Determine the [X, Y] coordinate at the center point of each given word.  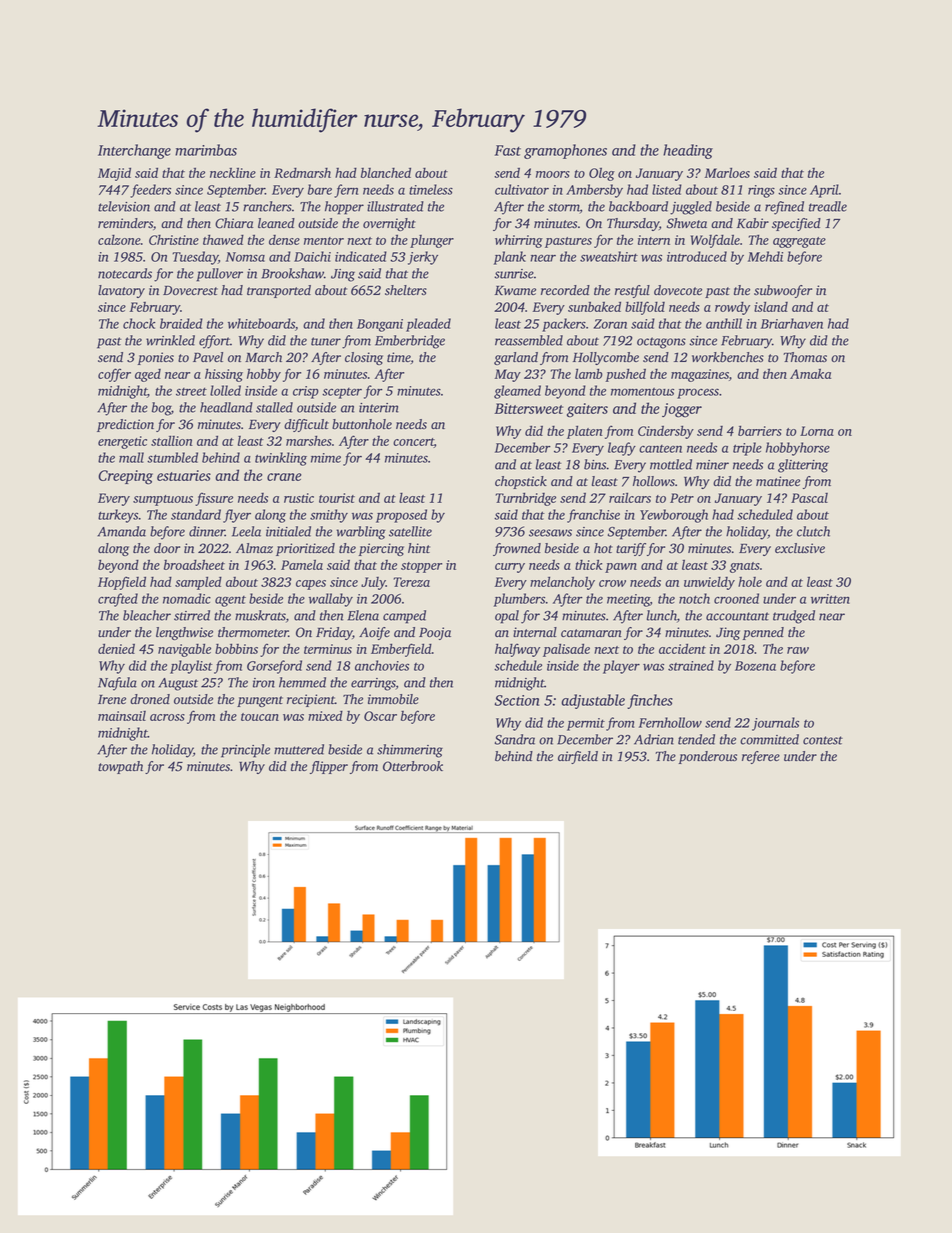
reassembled [529, 340]
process [698, 393]
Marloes [727, 172]
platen [585, 432]
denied [116, 648]
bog [161, 409]
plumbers [519, 600]
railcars [630, 497]
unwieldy [709, 583]
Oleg [602, 174]
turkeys [118, 516]
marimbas [206, 150]
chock [139, 323]
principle [245, 751]
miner [712, 465]
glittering [803, 466]
